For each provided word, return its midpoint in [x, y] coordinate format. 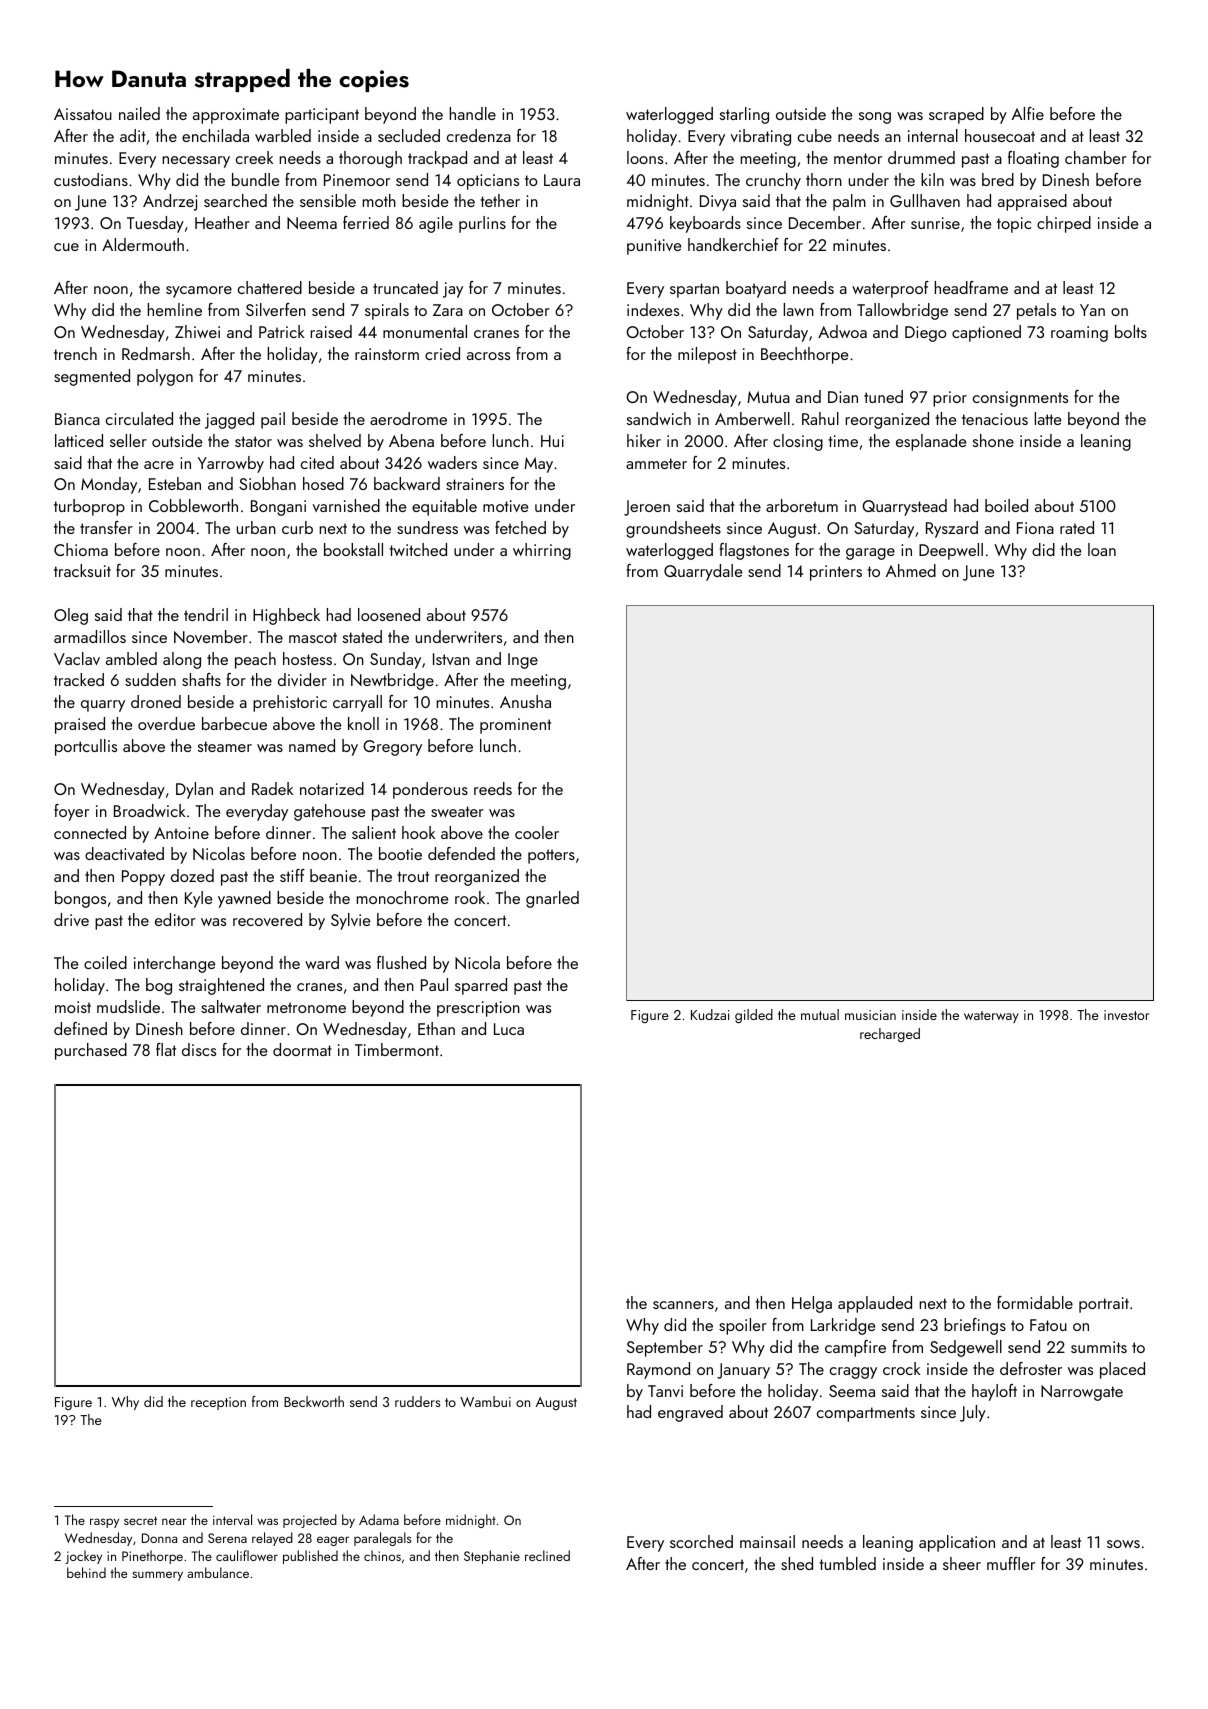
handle [473, 113]
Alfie [1028, 113]
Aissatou [83, 114]
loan [1102, 549]
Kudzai [710, 1014]
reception [218, 1403]
